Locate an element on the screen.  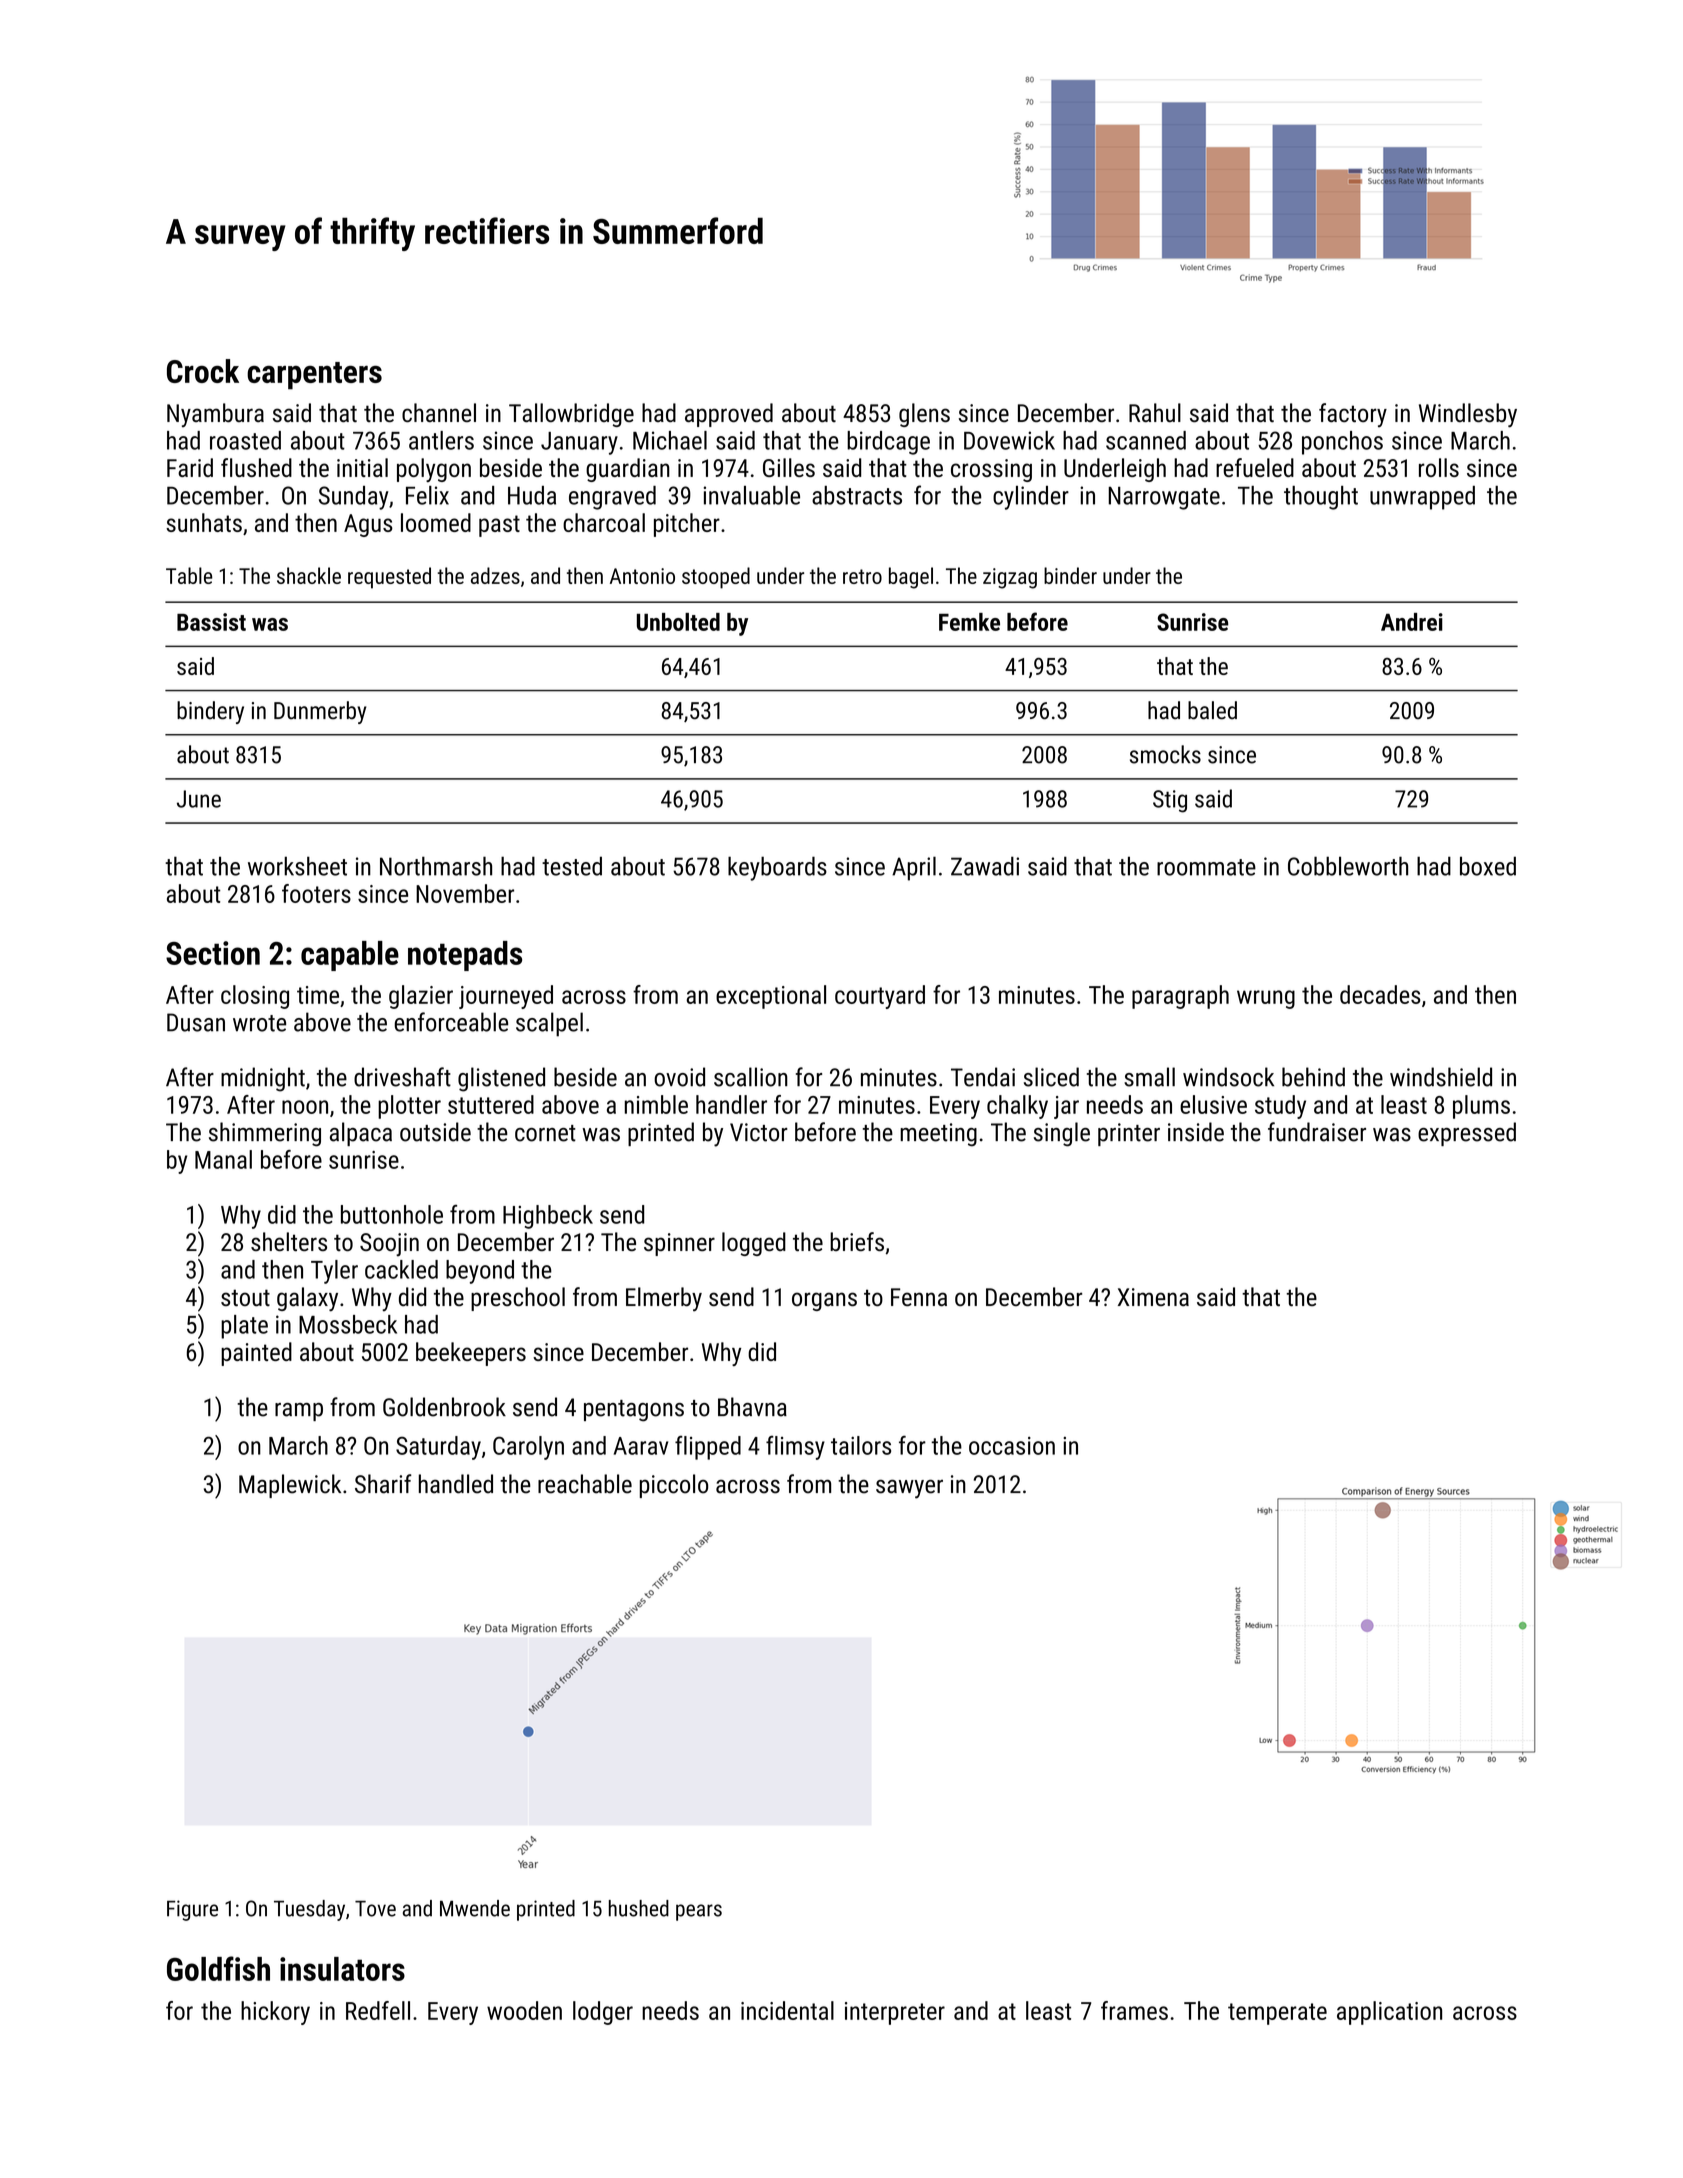
briefs is located at coordinates (857, 1241).
